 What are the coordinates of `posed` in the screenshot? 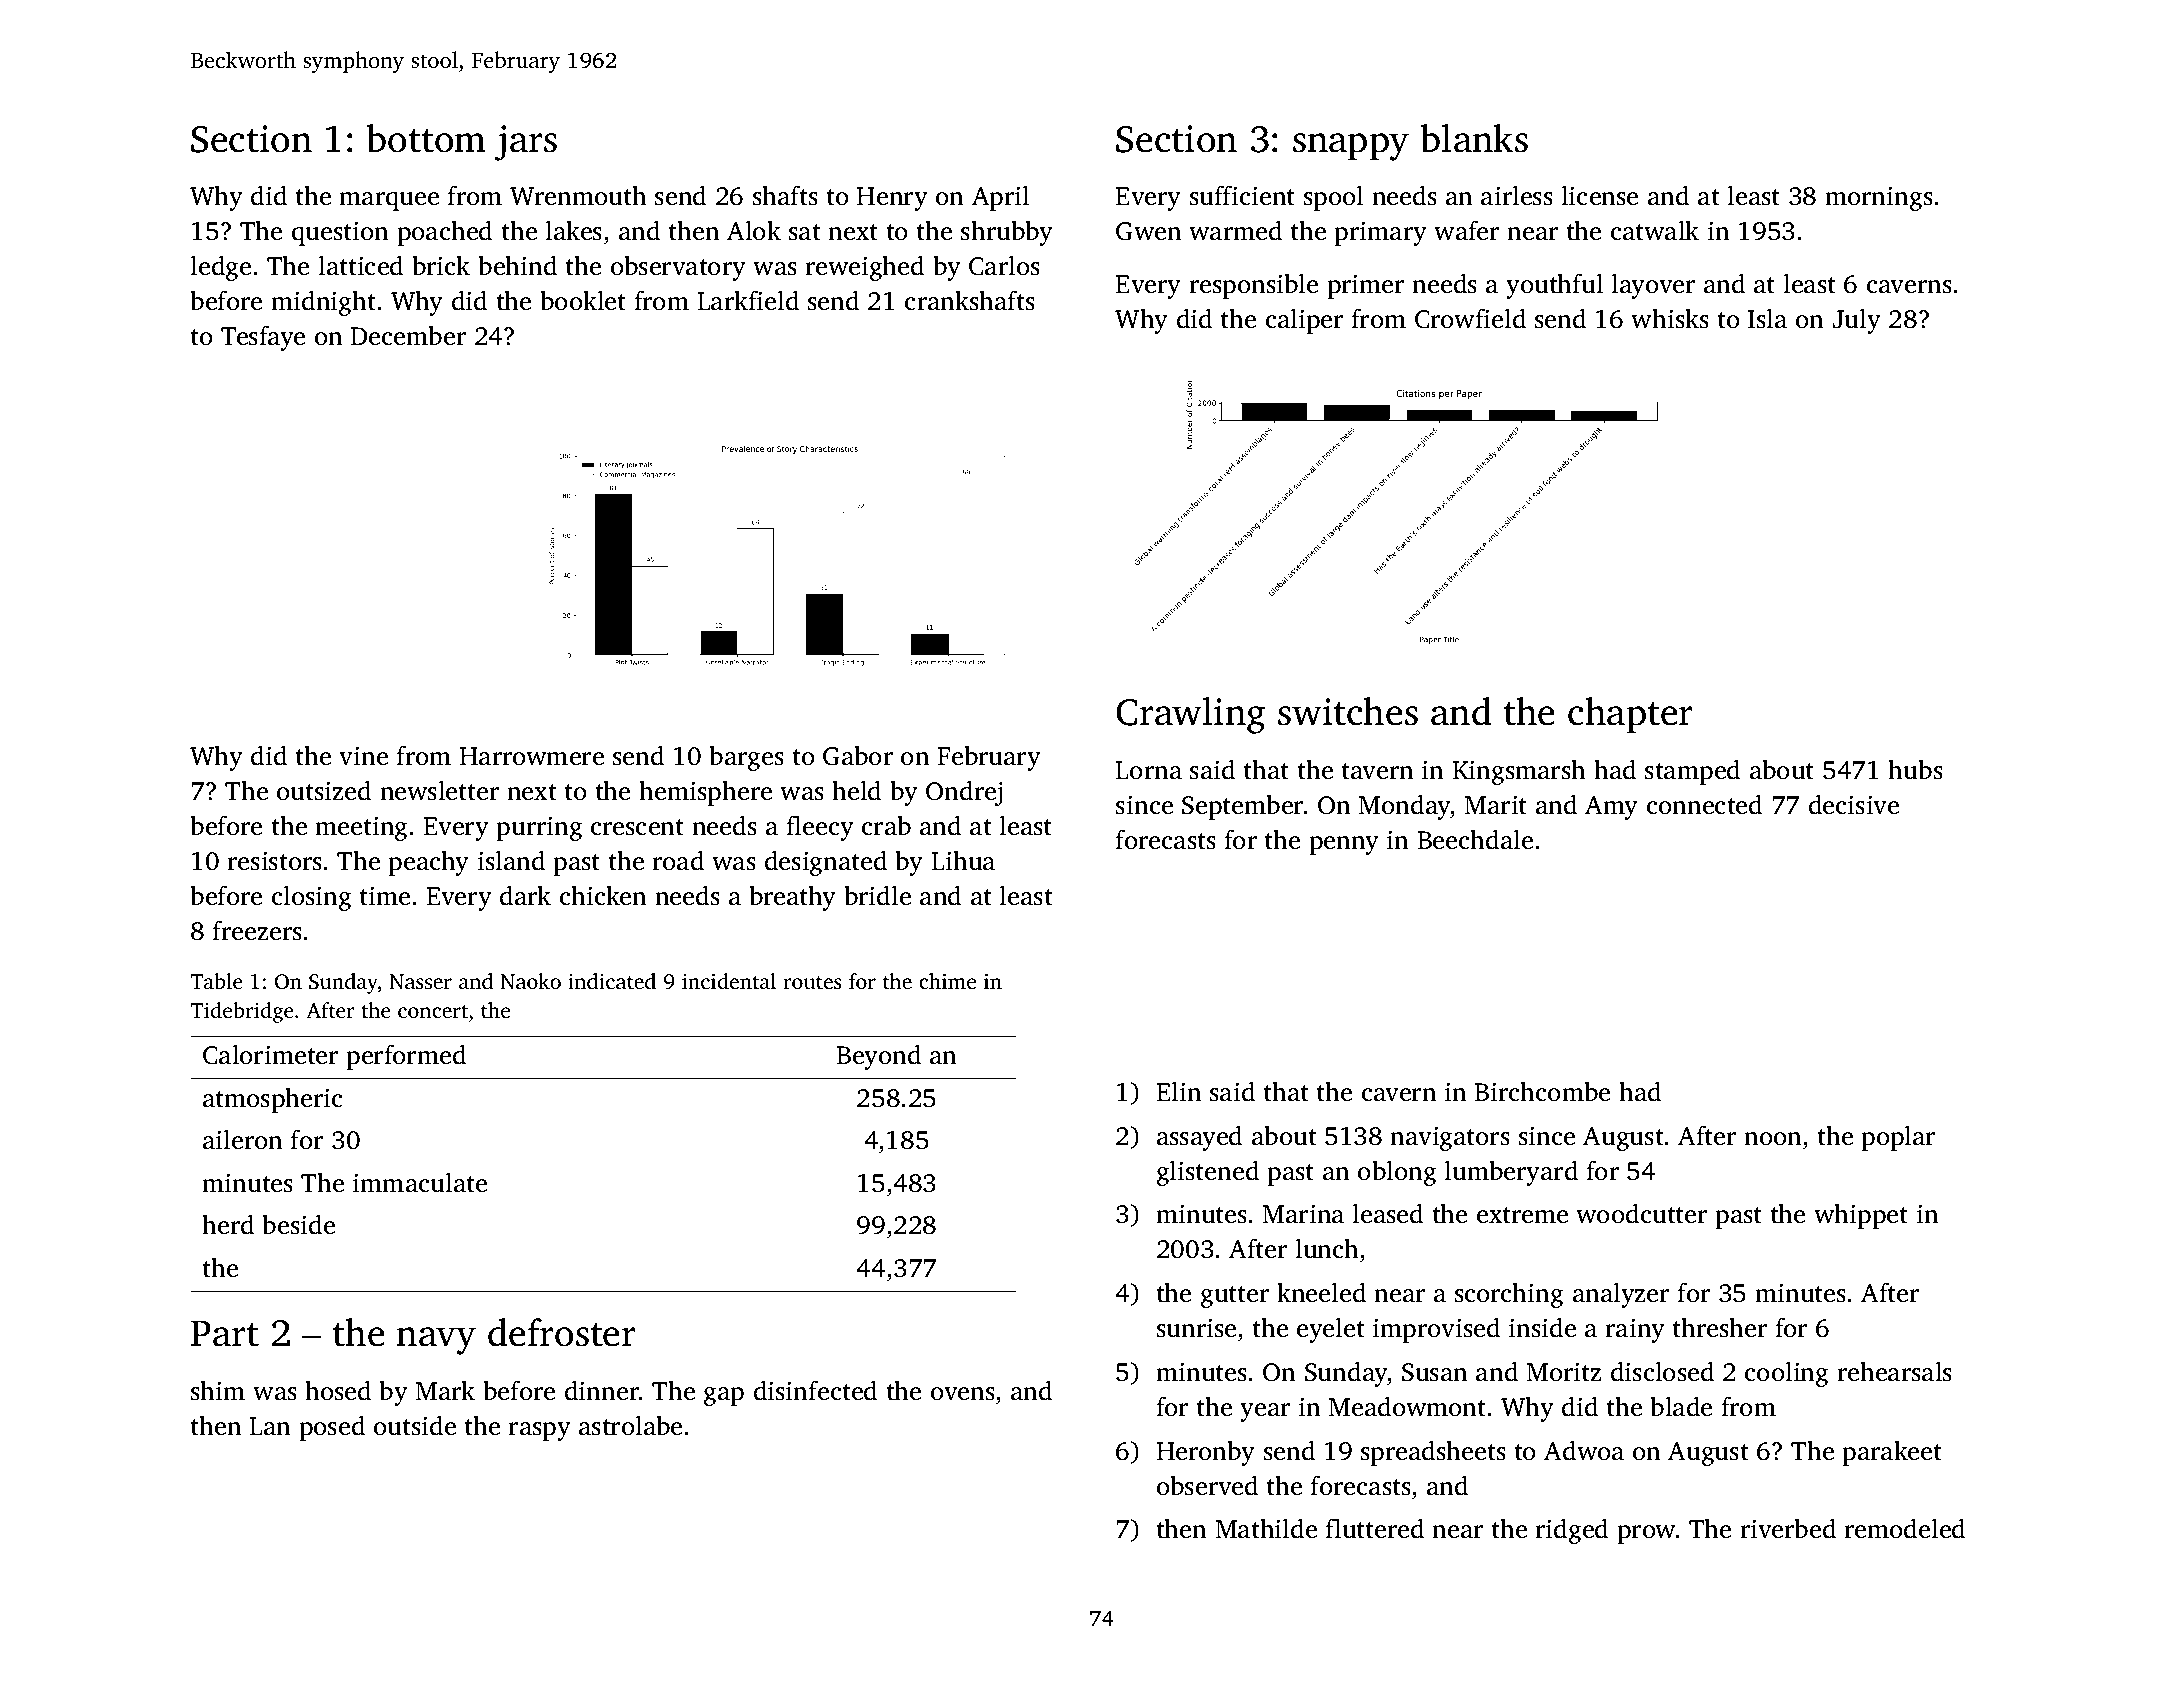 It's located at (332, 1428).
